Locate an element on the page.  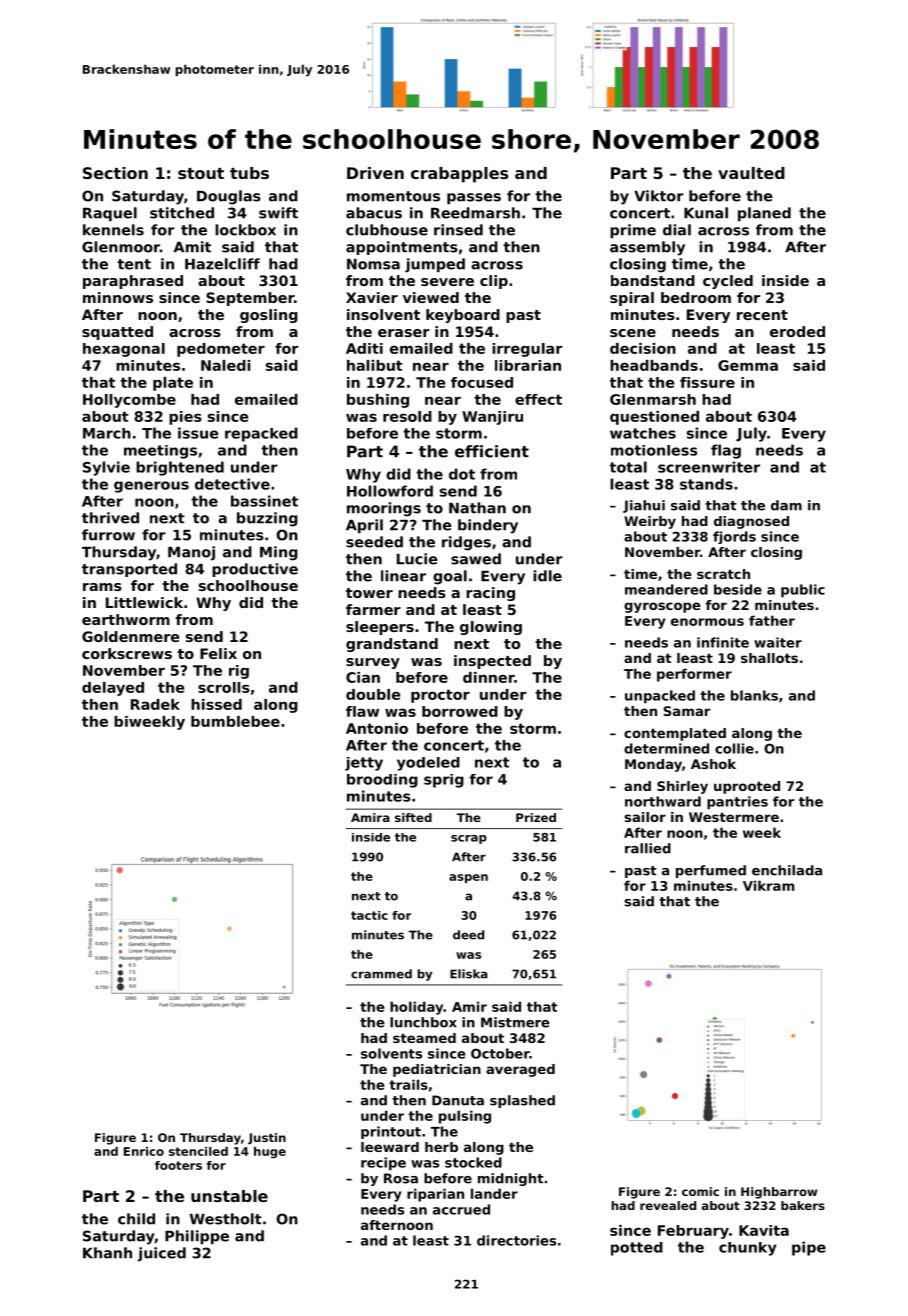
swift is located at coordinates (278, 213).
